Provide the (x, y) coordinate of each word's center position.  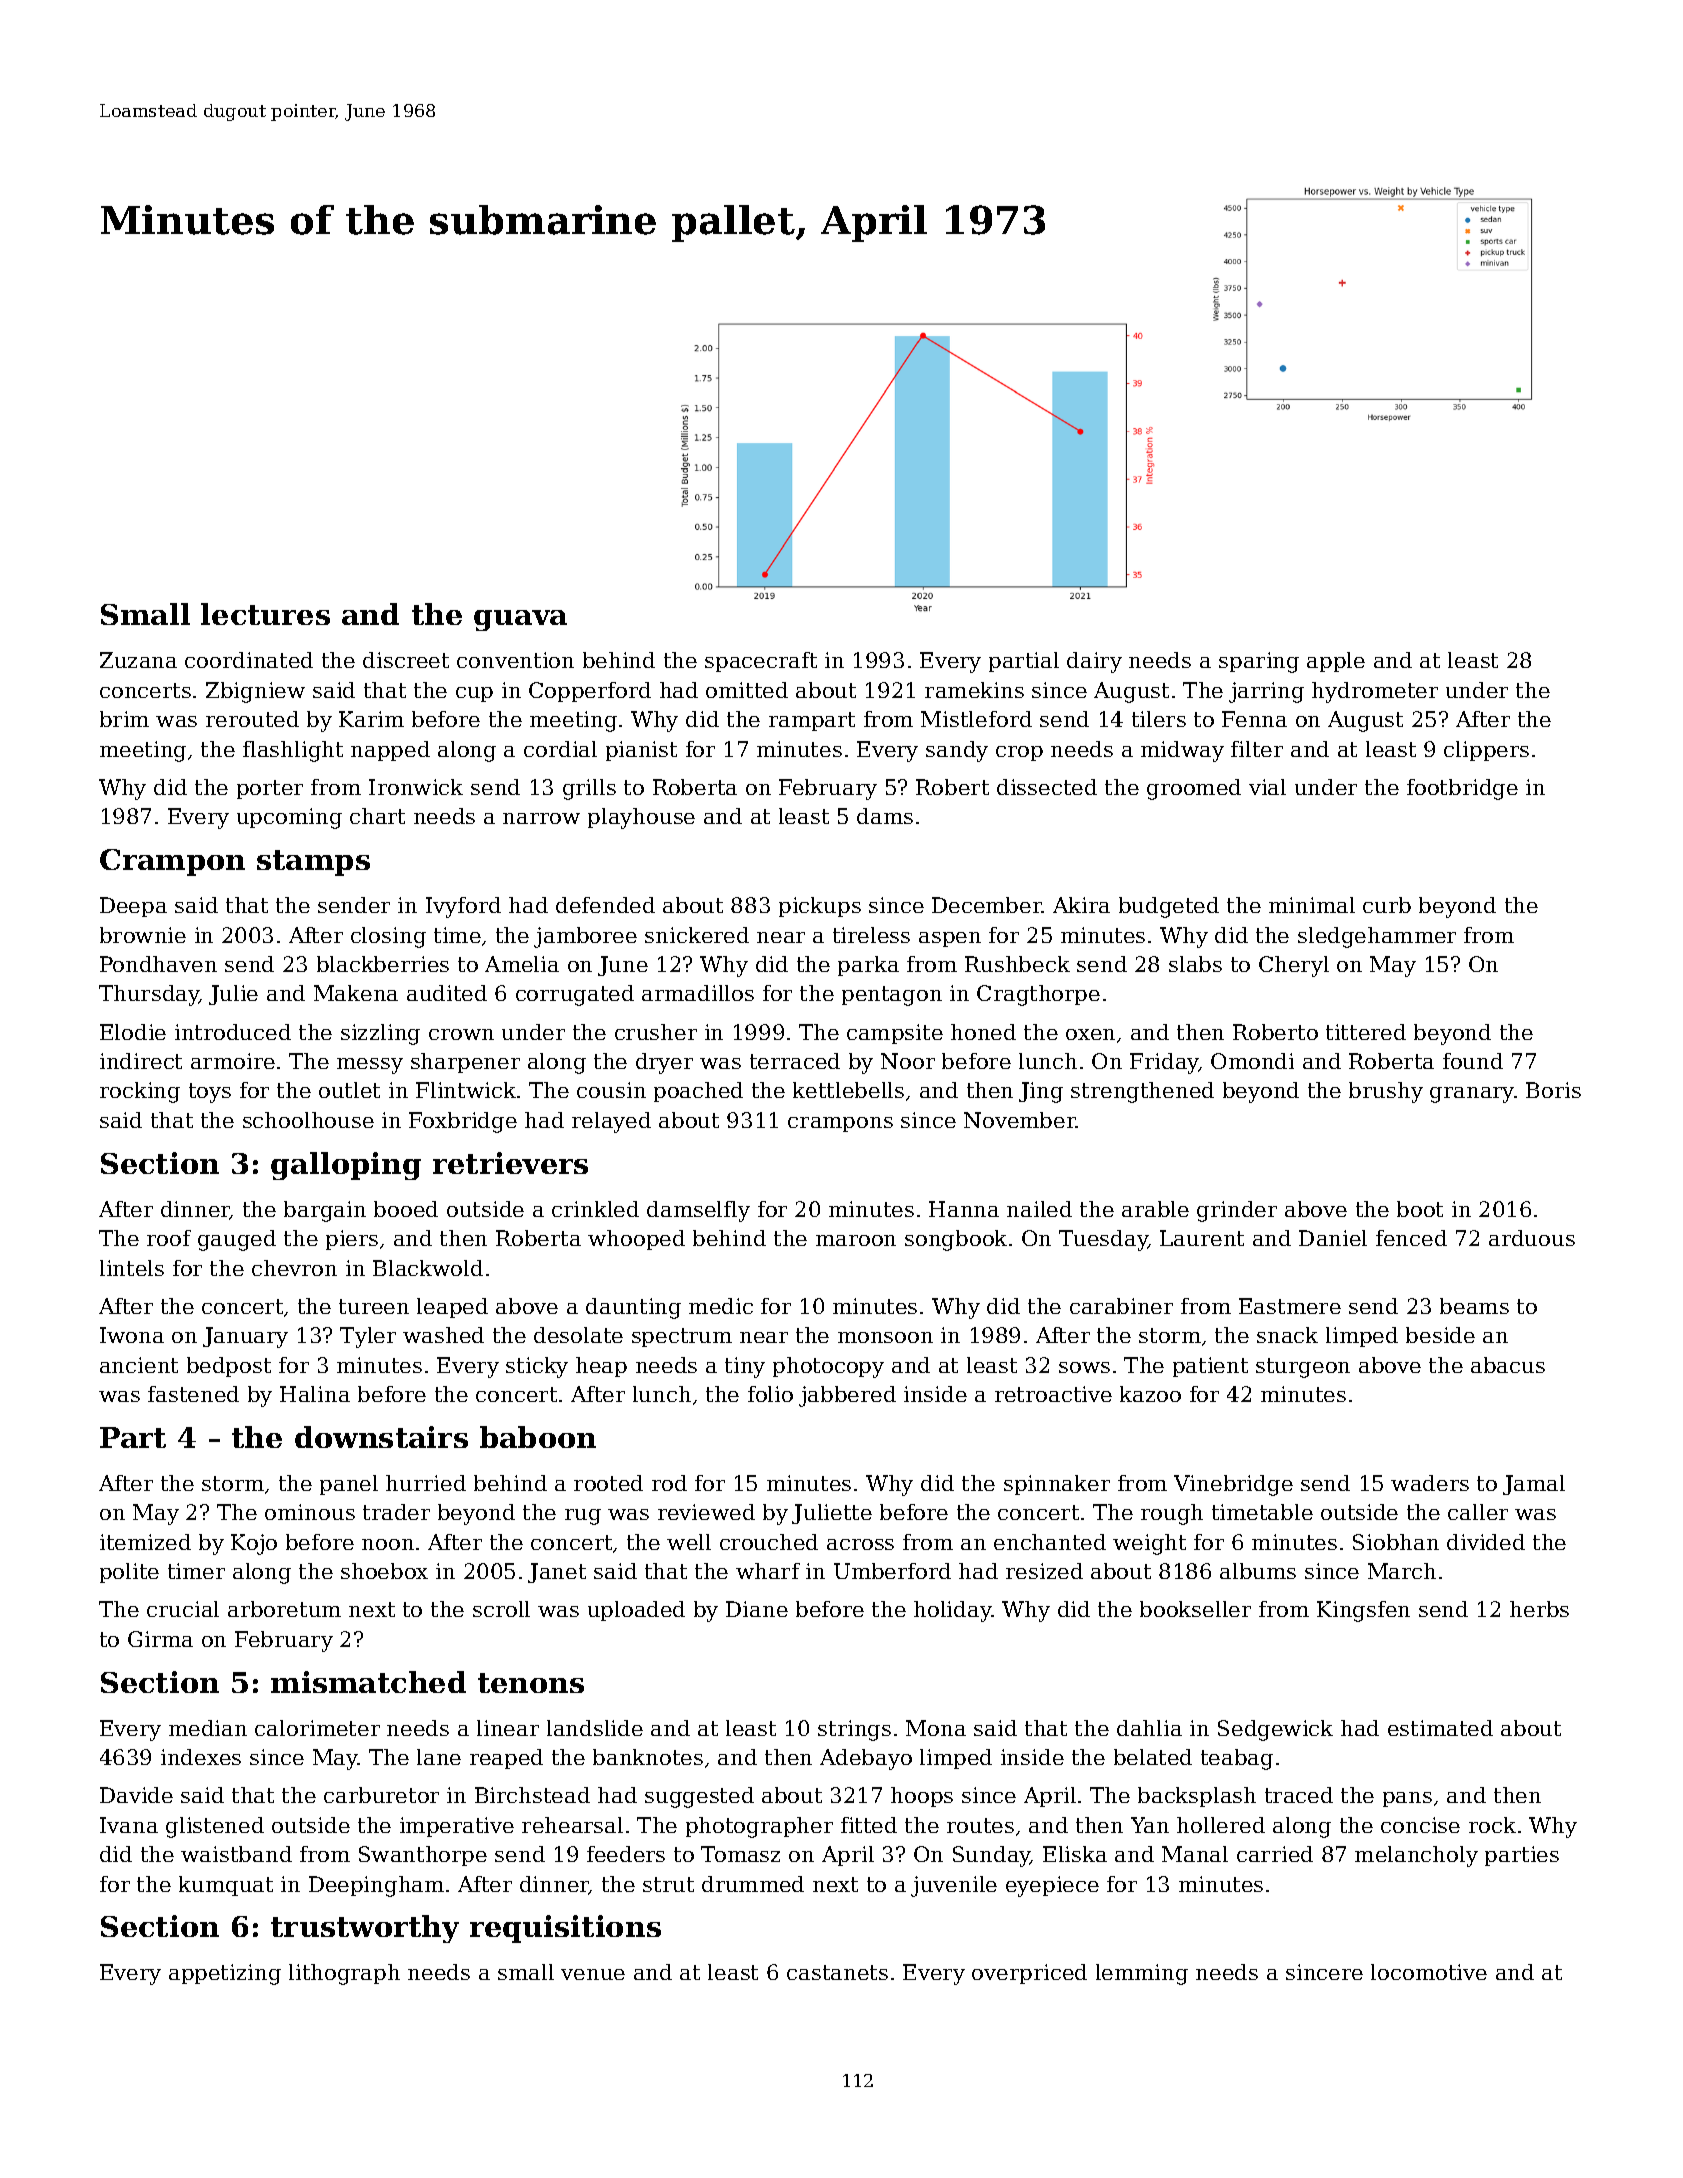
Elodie (133, 1032)
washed (443, 1335)
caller (1478, 1512)
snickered (697, 935)
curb (1387, 905)
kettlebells (848, 1090)
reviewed (706, 1512)
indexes (201, 1757)
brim (124, 719)
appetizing (225, 1974)
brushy (1386, 1092)
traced (1299, 1795)
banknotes (648, 1757)
